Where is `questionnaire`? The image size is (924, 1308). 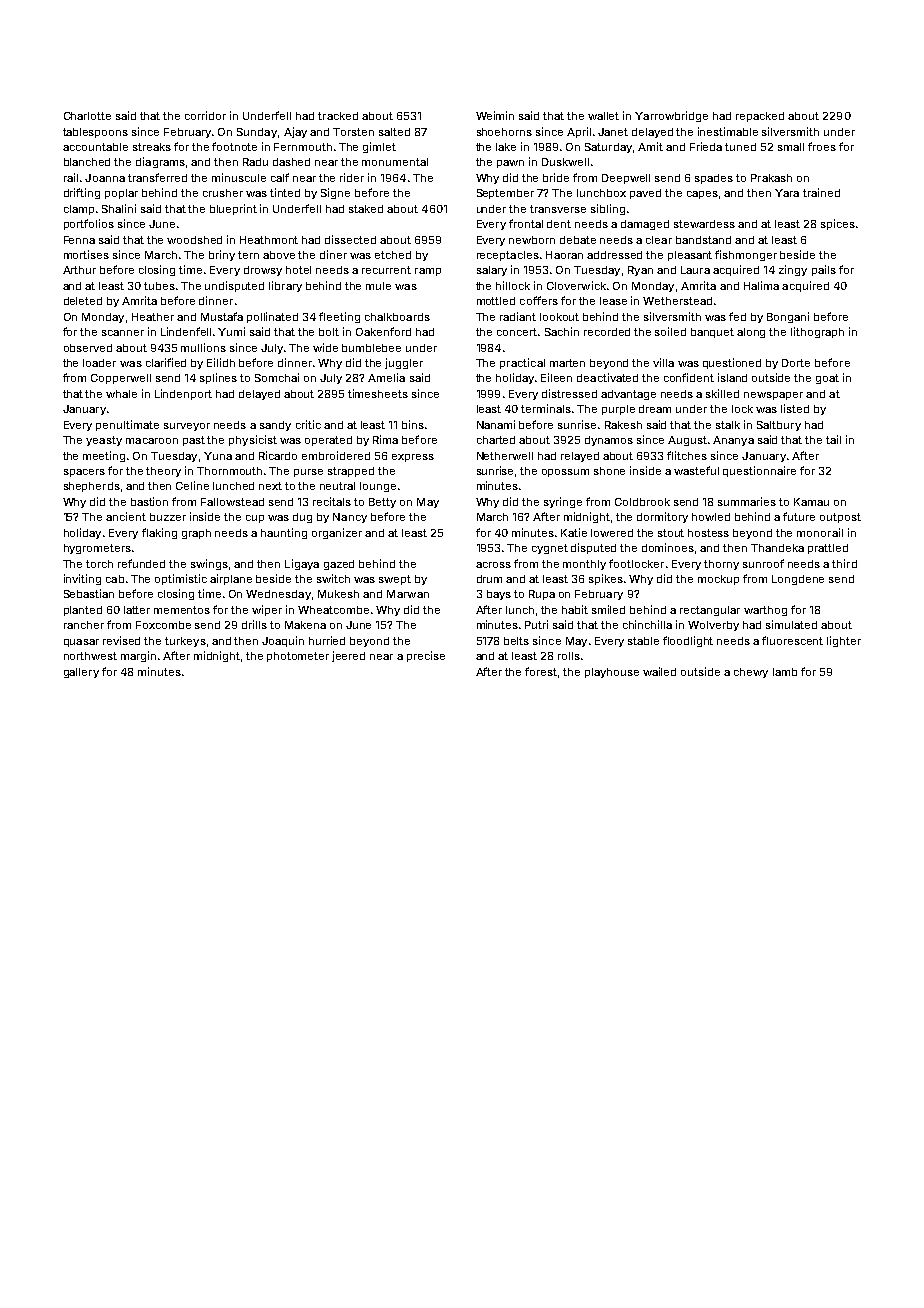 questionnaire is located at coordinates (759, 471).
